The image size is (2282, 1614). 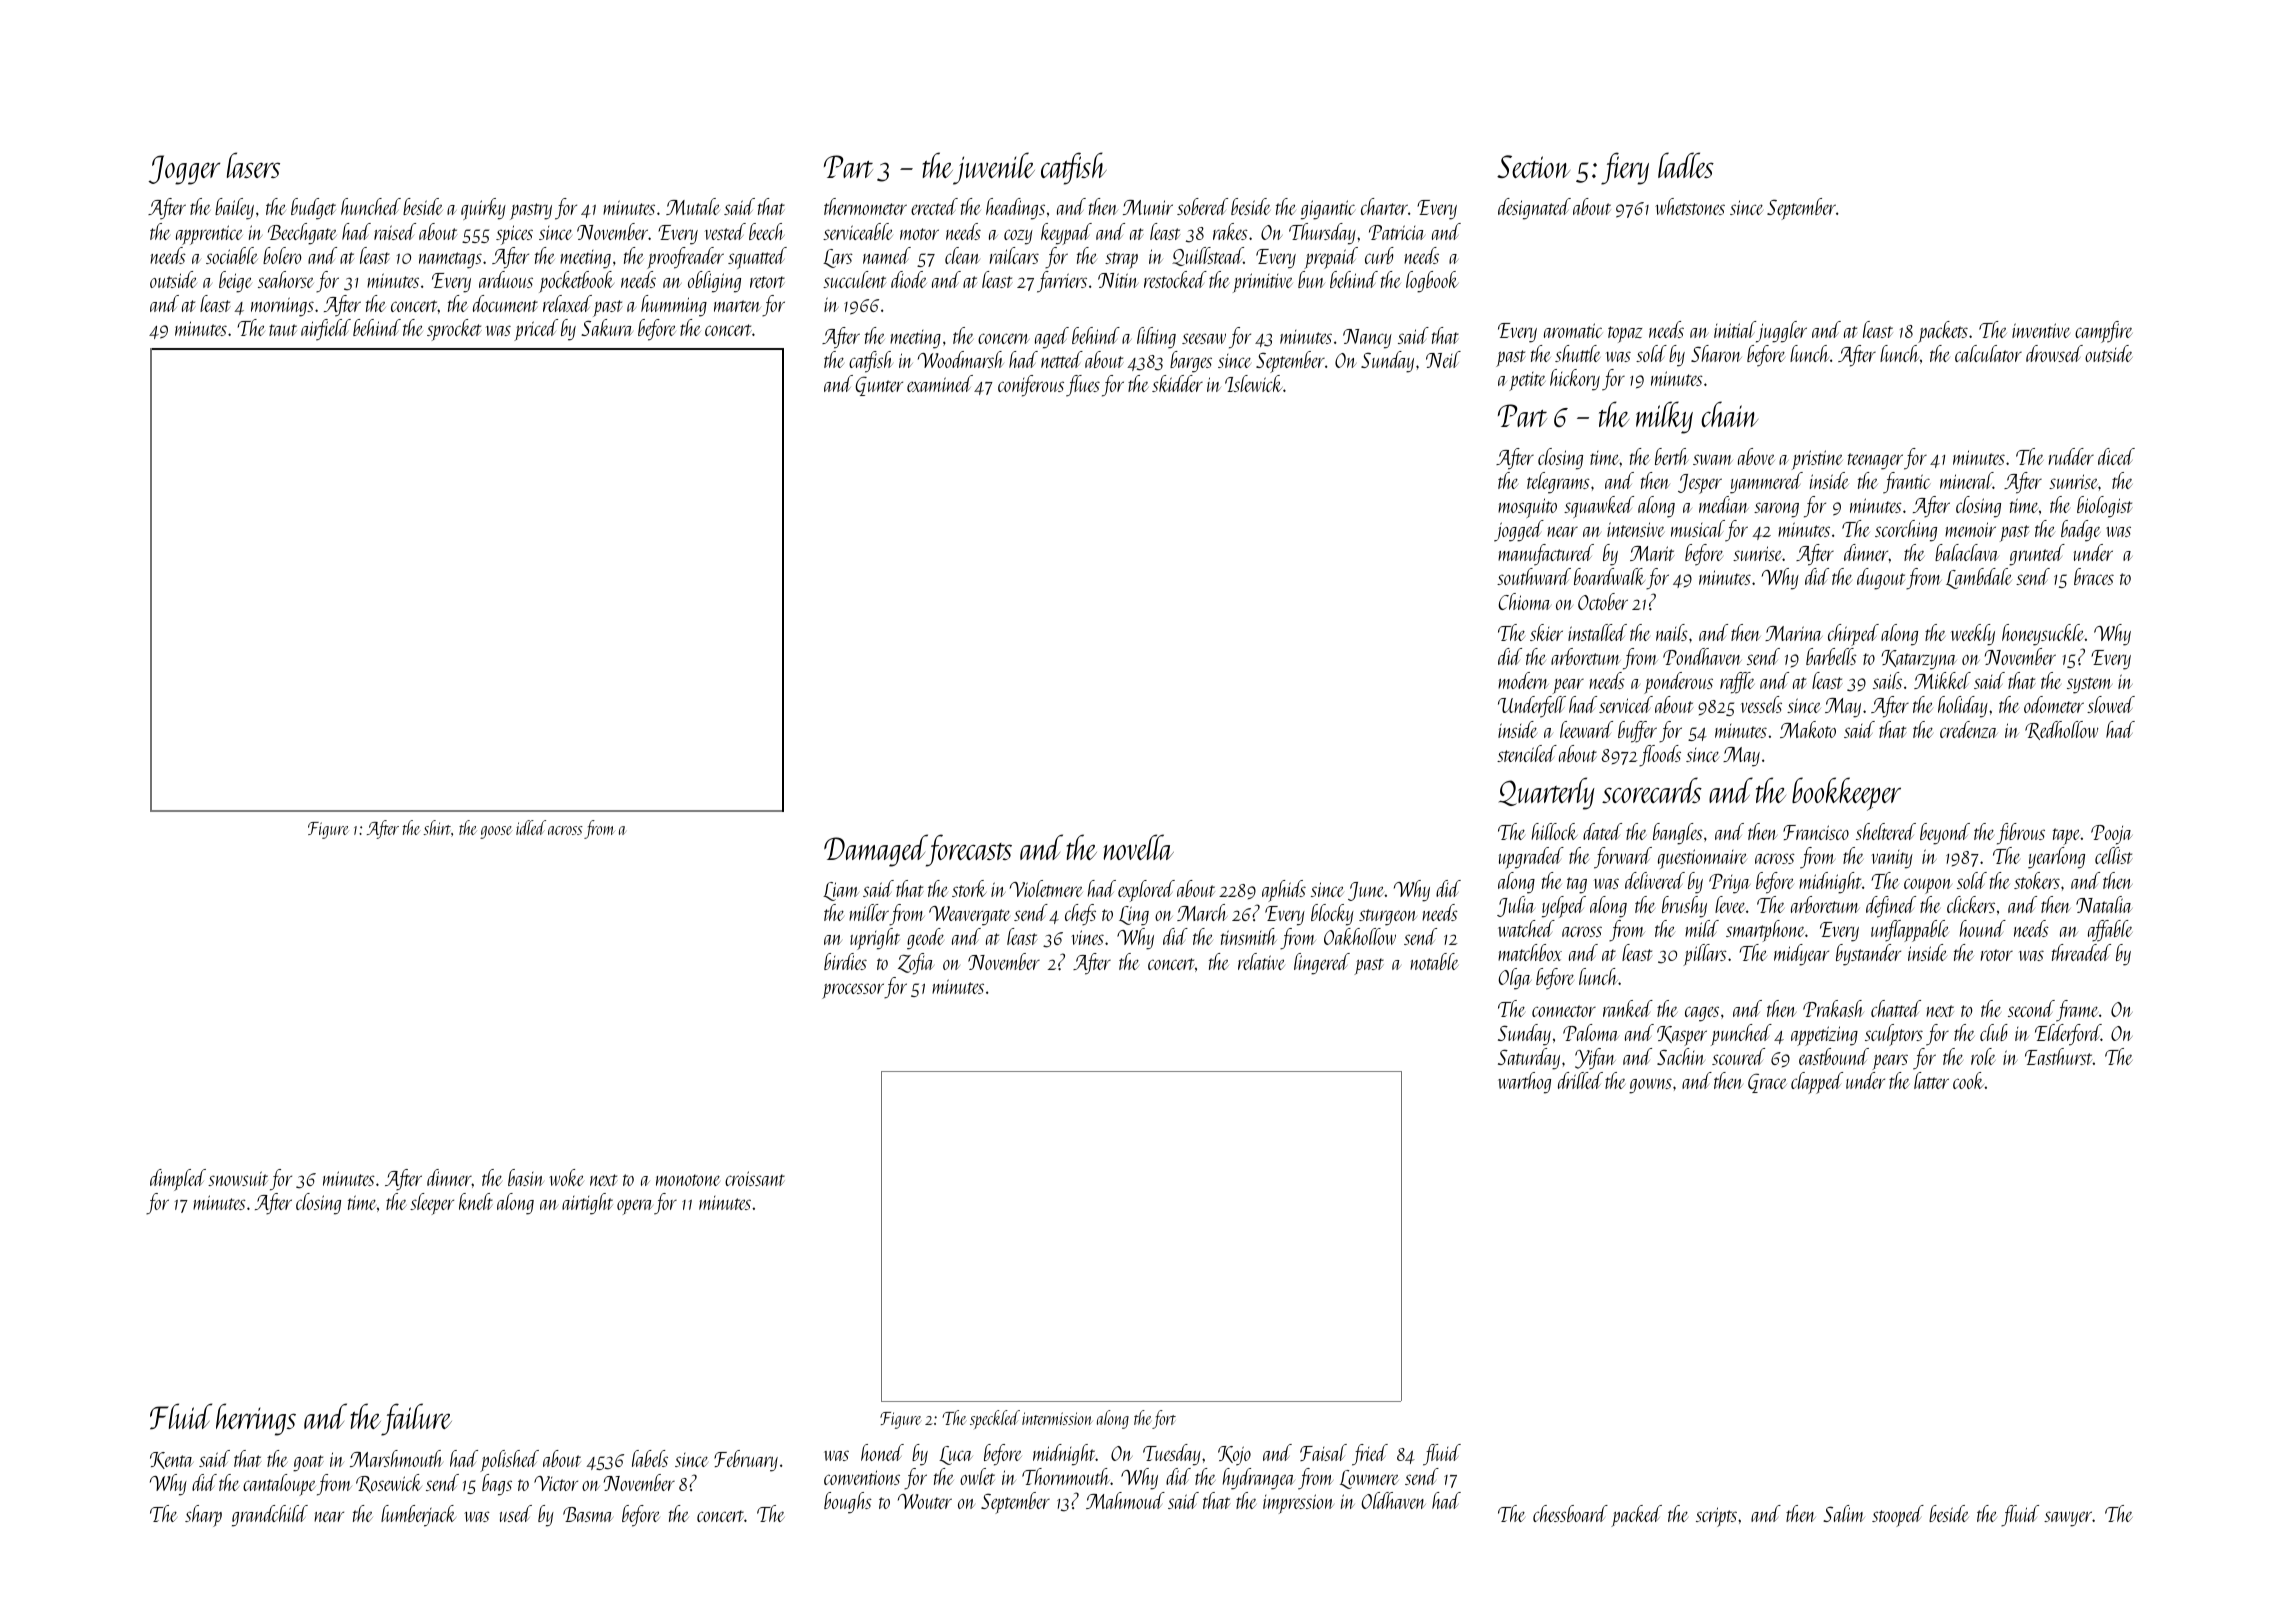 What do you see at coordinates (1524, 601) in the document?
I see `Chioma` at bounding box center [1524, 601].
